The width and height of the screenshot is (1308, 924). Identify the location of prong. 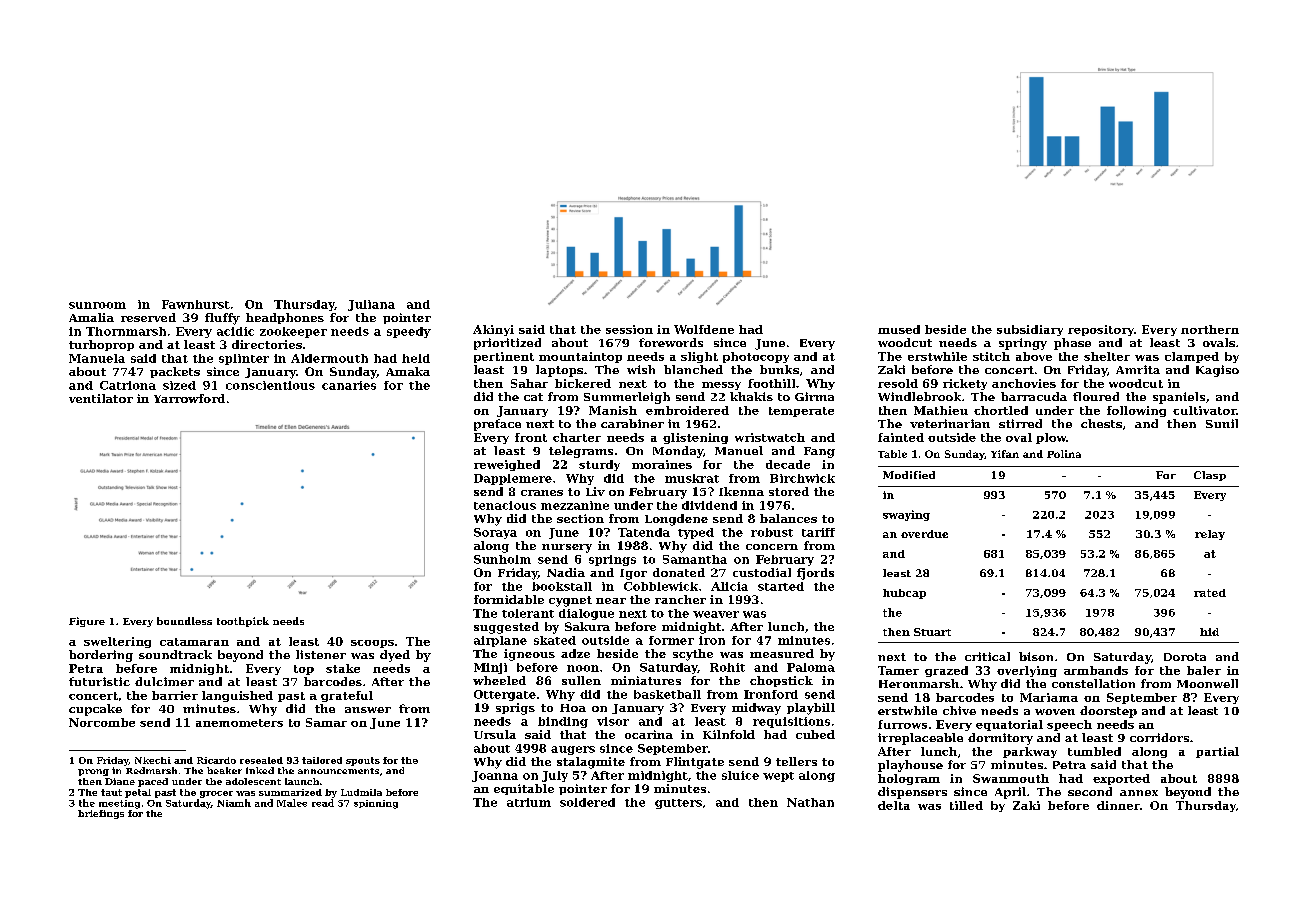
(93, 772).
